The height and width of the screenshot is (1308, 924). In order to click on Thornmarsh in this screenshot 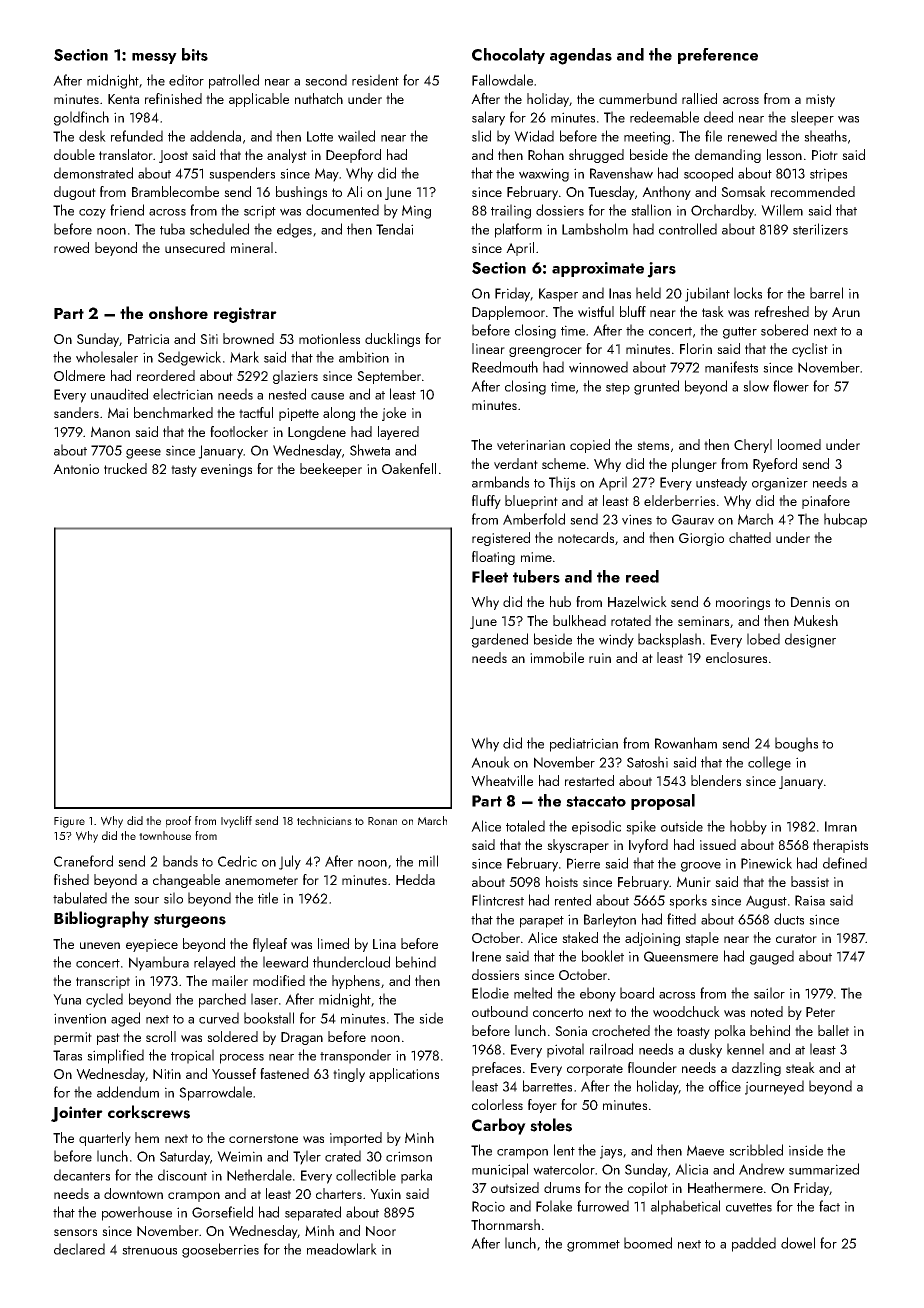, I will do `click(505, 1224)`.
